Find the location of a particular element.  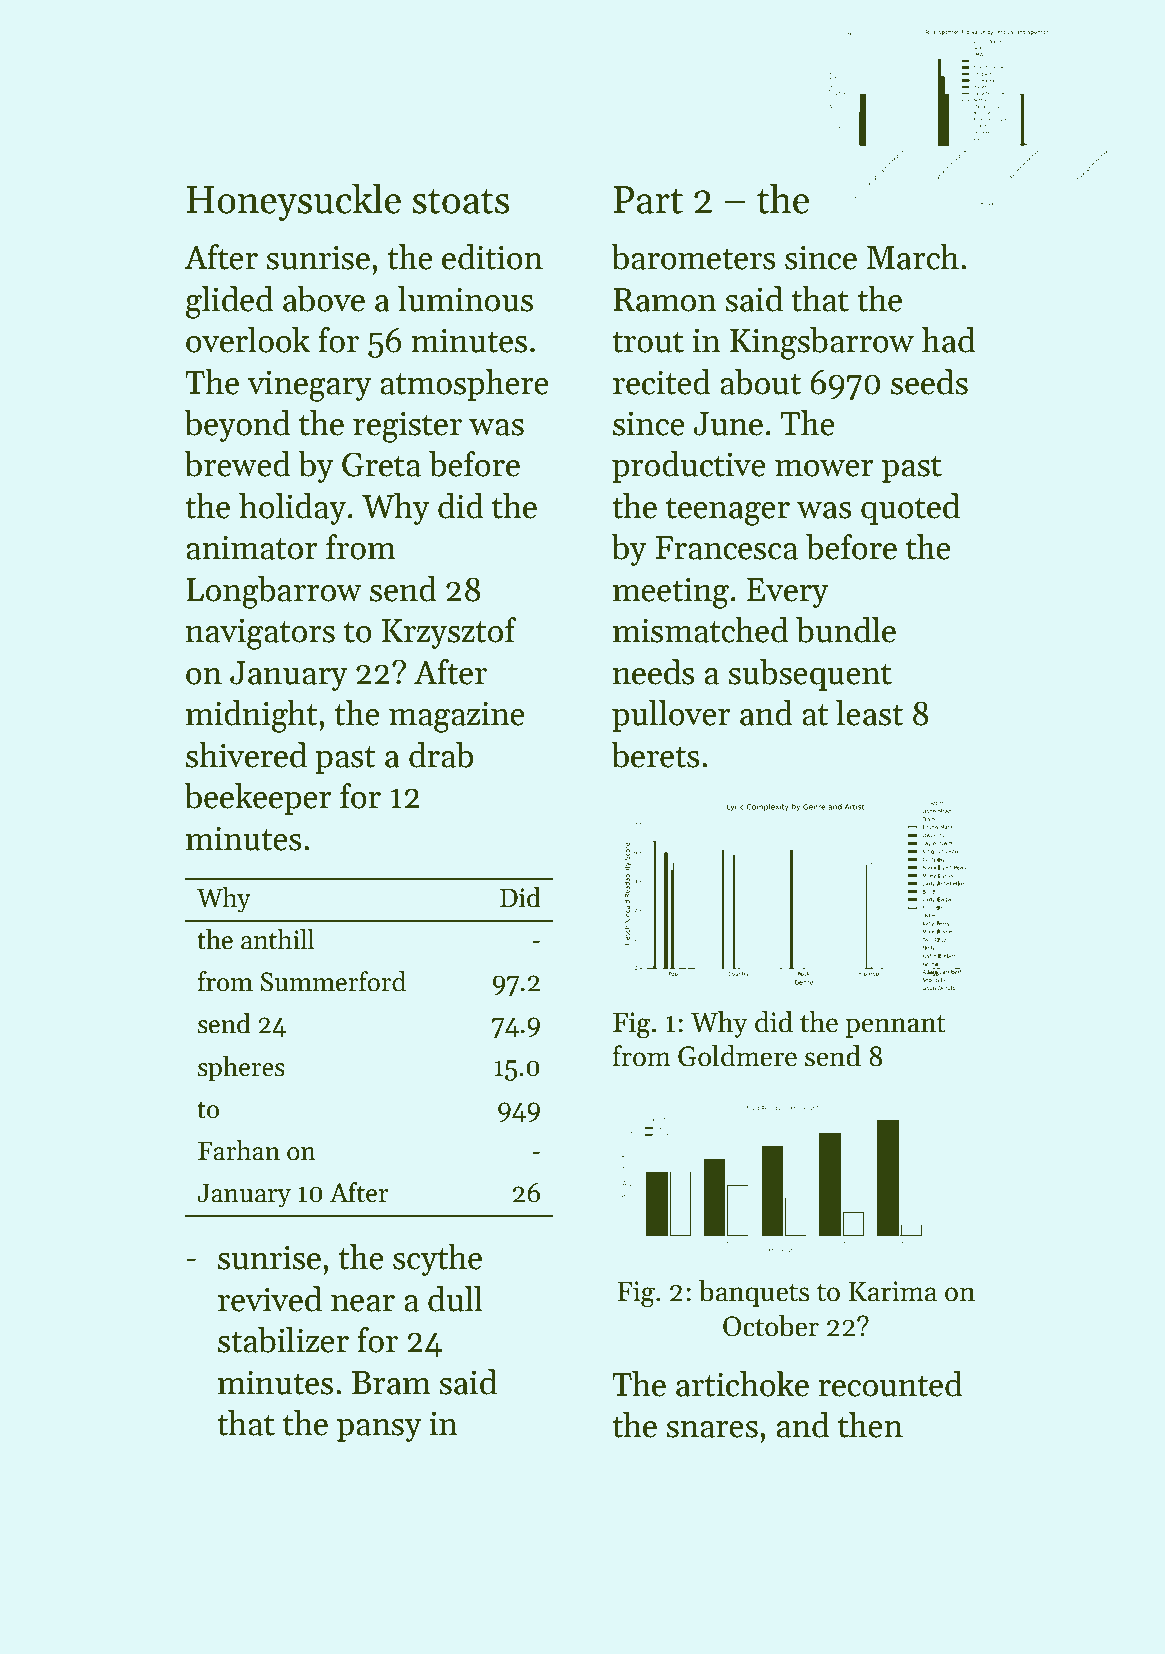

beyond is located at coordinates (237, 426).
